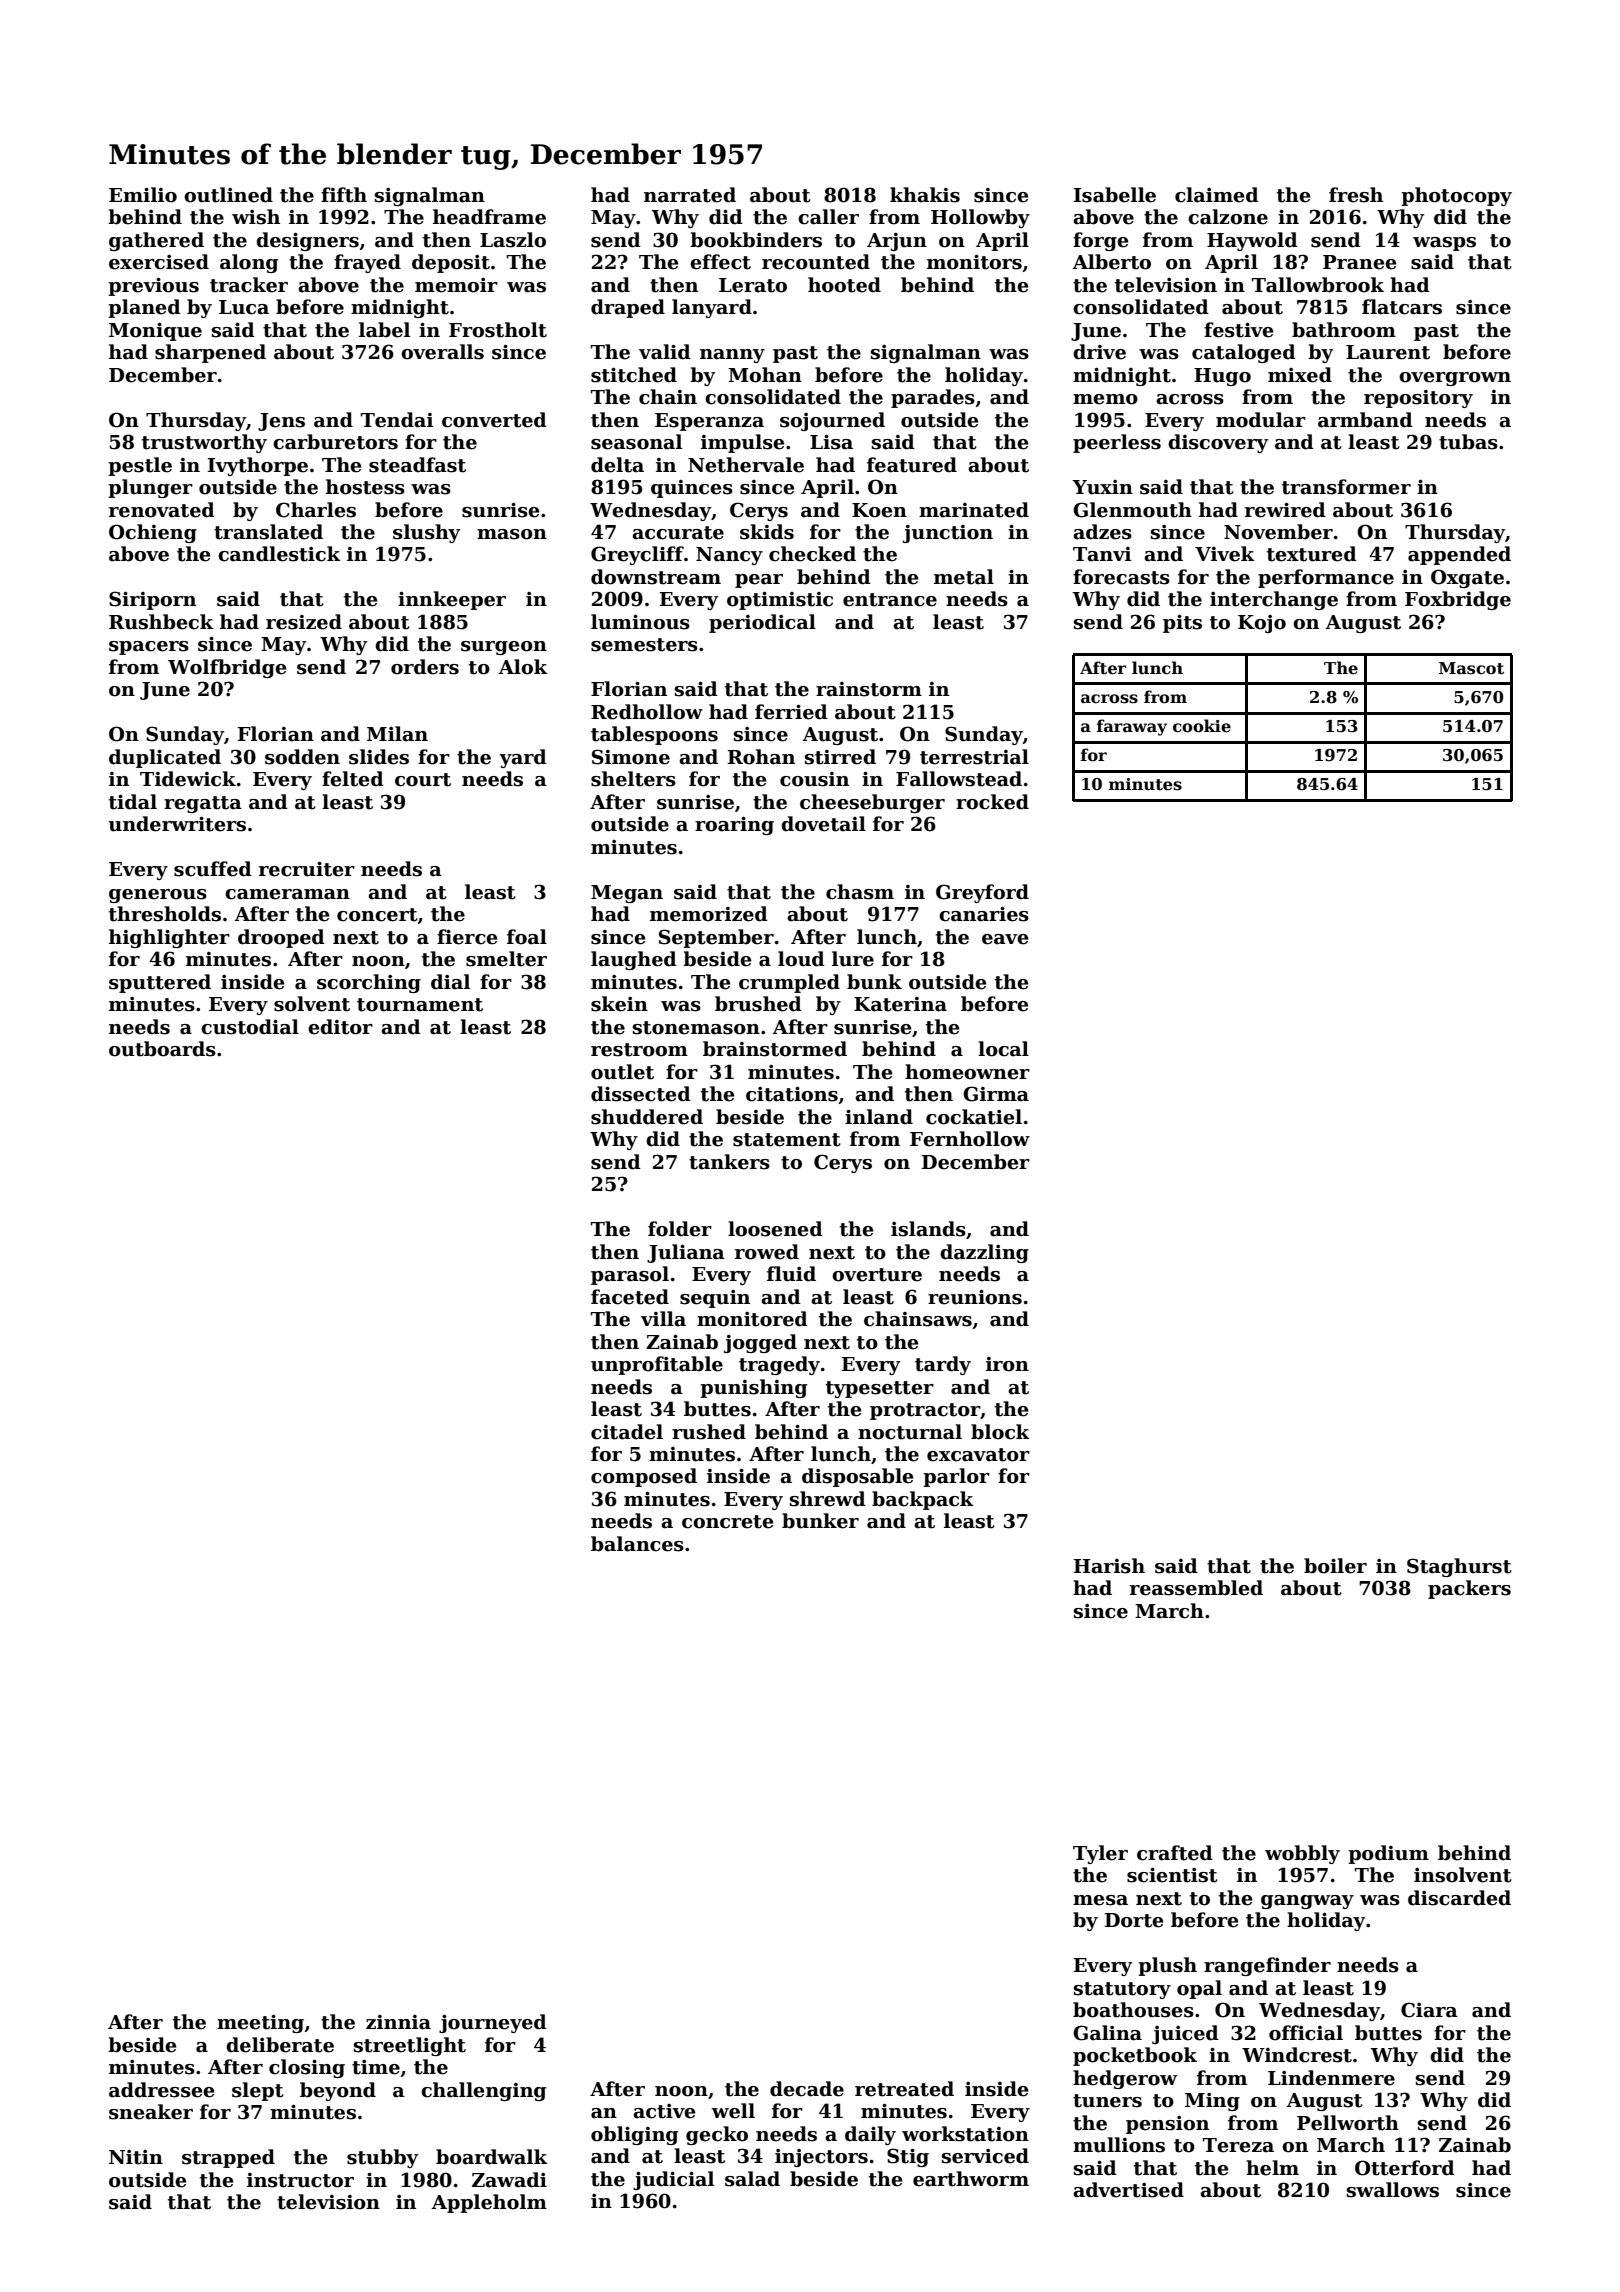 The image size is (1620, 2292). Describe the element at coordinates (664, 2111) in the image. I see `active` at that location.
